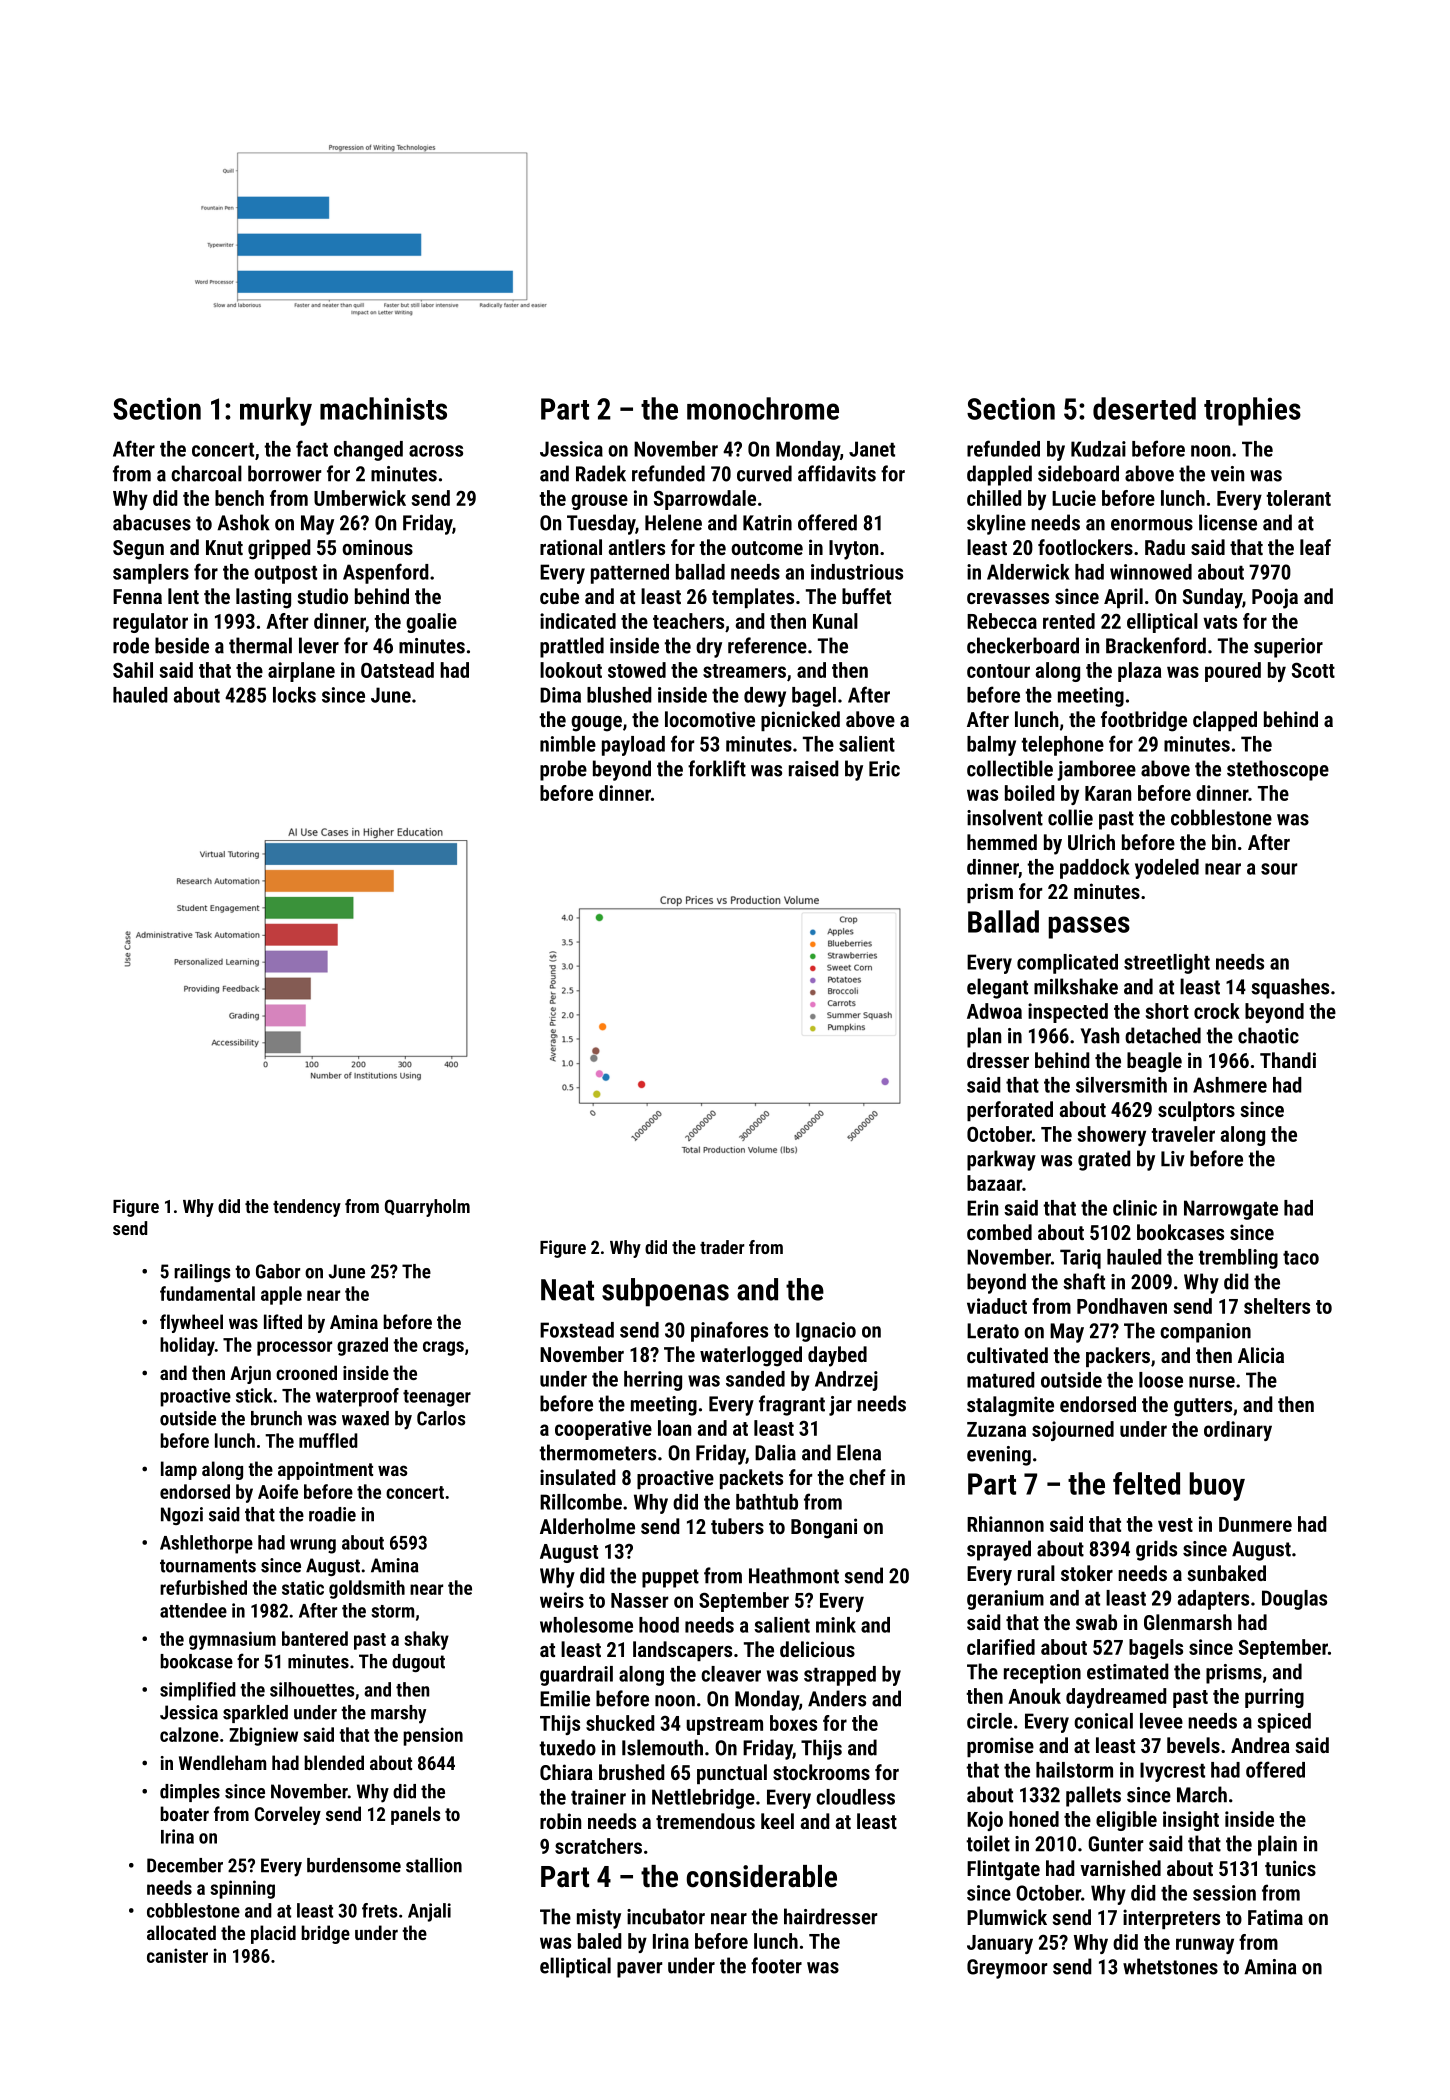 This image has height=2100, width=1450. What do you see at coordinates (1005, 817) in the image?
I see `insolvent` at bounding box center [1005, 817].
